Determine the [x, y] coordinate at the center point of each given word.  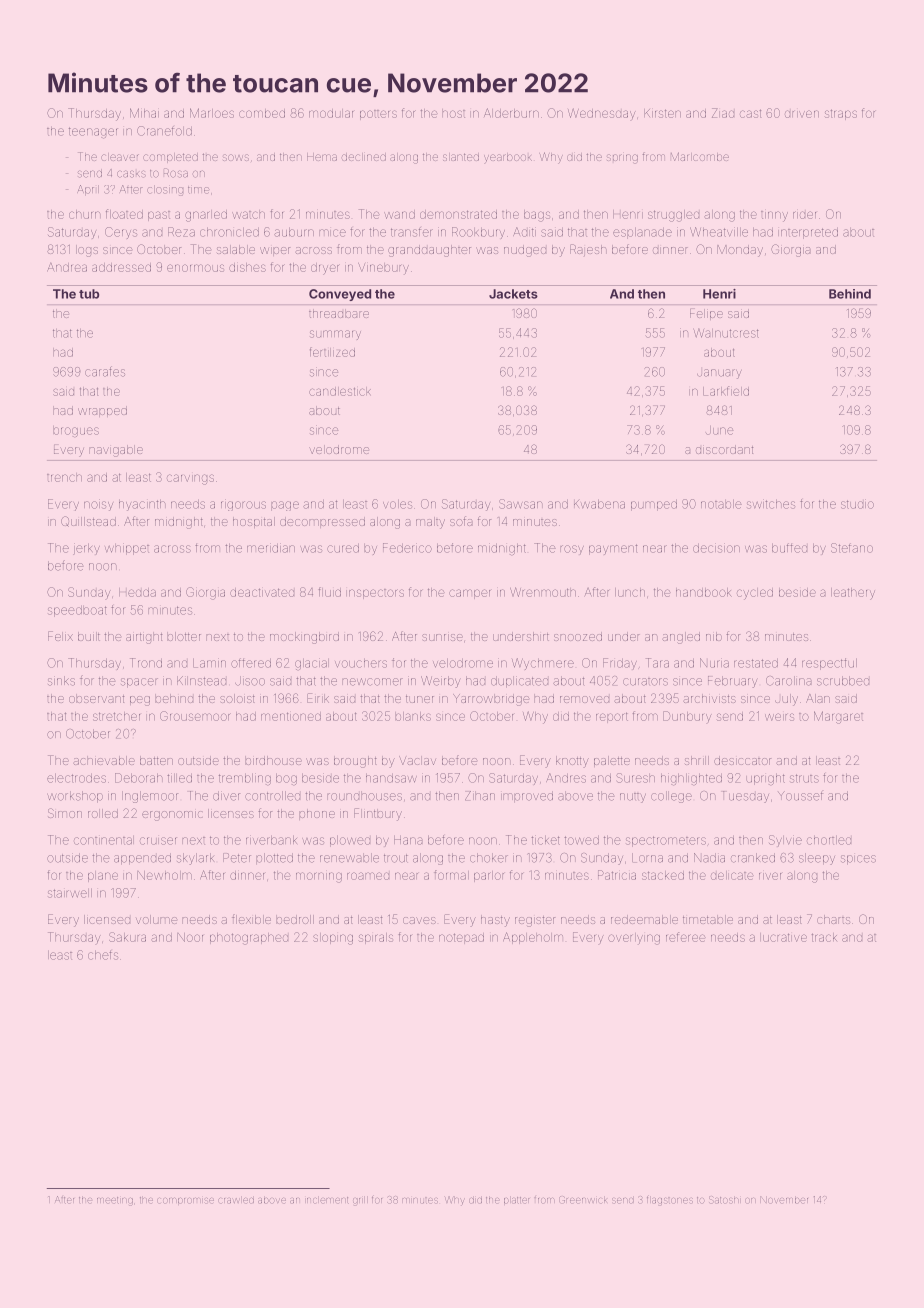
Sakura [127, 937]
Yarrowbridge [491, 700]
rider [804, 215]
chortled [829, 840]
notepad [461, 938]
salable [236, 249]
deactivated [262, 592]
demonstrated [458, 214]
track [824, 937]
